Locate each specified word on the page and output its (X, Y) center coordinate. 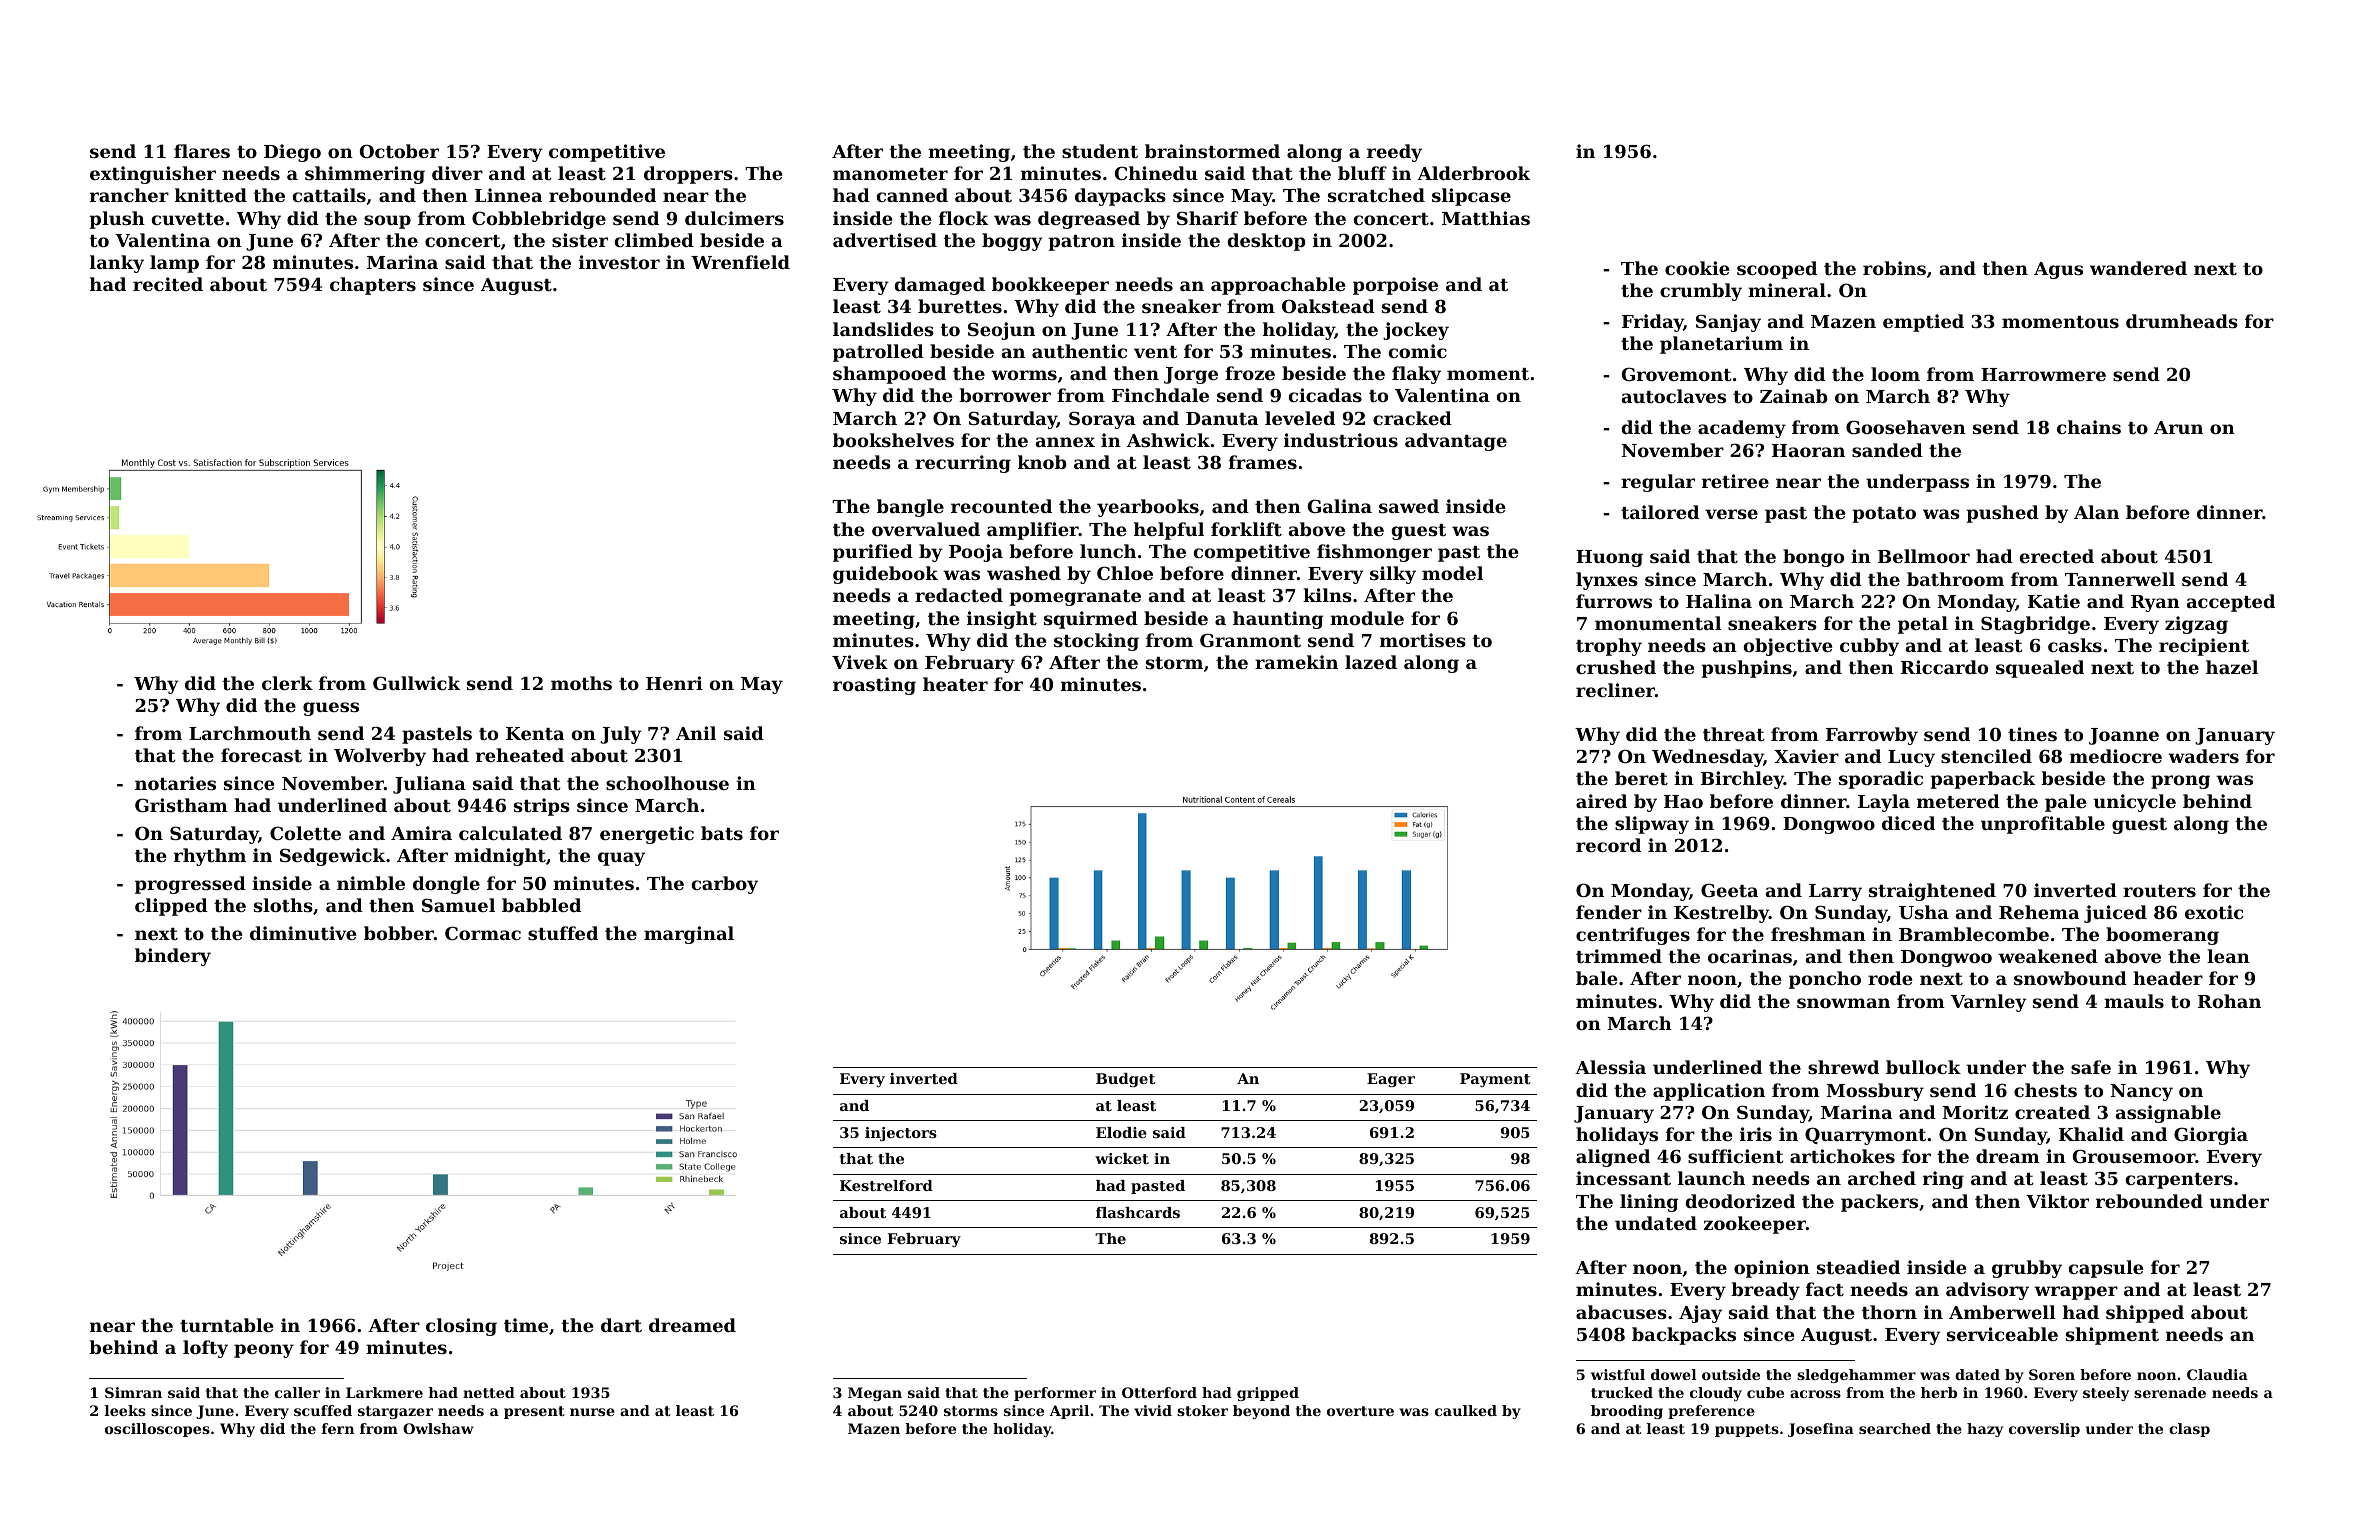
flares (202, 151)
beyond (1261, 1412)
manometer (890, 174)
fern (338, 1428)
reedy (1394, 153)
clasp (2189, 1430)
